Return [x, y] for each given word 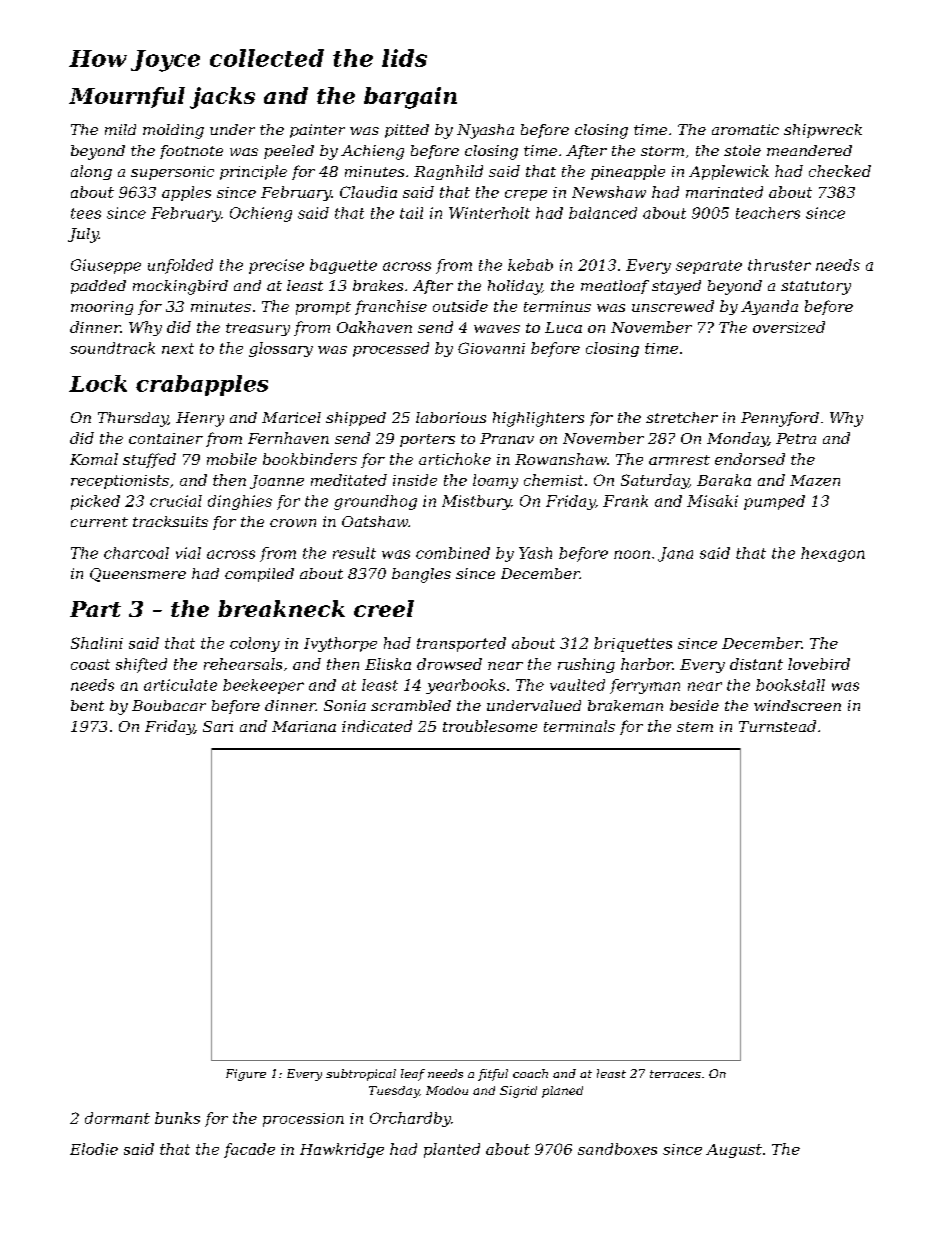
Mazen [815, 480]
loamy [495, 481]
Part [95, 609]
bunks [177, 1118]
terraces [675, 1074]
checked [840, 171]
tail [411, 213]
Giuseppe [106, 266]
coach [530, 1073]
